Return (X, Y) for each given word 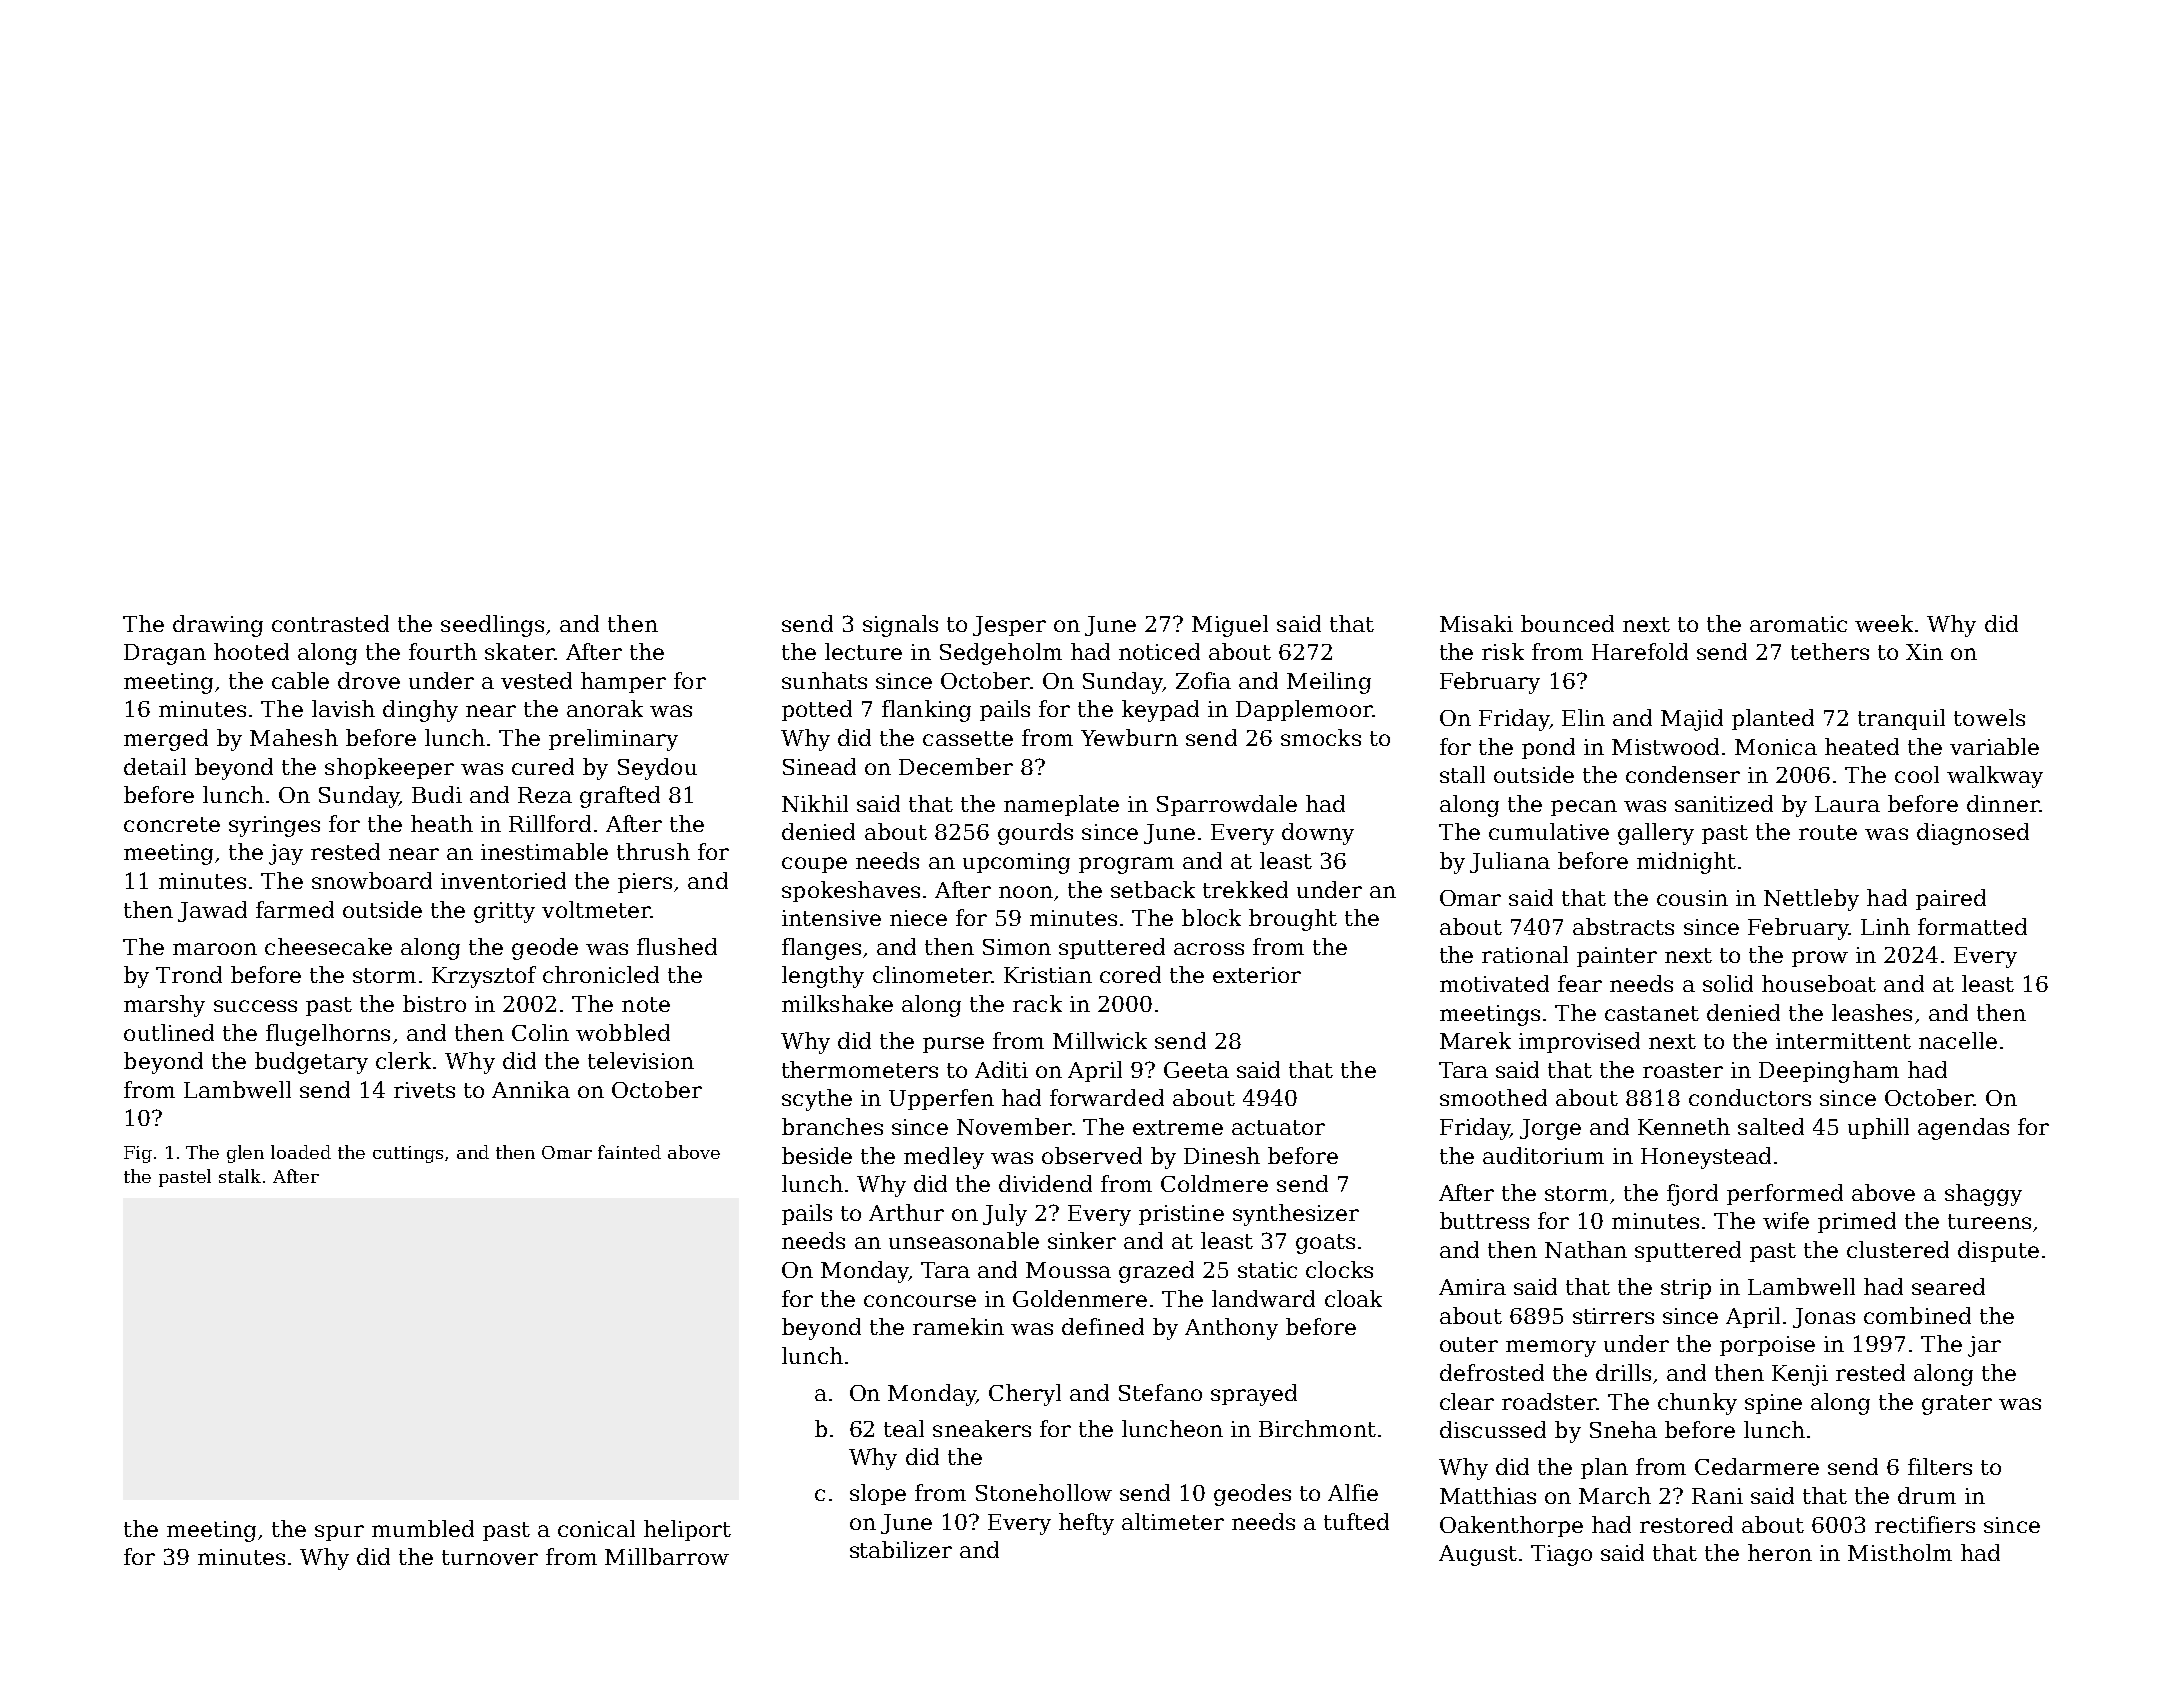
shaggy (1983, 1195)
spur (339, 1533)
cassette (968, 738)
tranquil (1901, 719)
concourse (920, 1301)
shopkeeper (389, 768)
